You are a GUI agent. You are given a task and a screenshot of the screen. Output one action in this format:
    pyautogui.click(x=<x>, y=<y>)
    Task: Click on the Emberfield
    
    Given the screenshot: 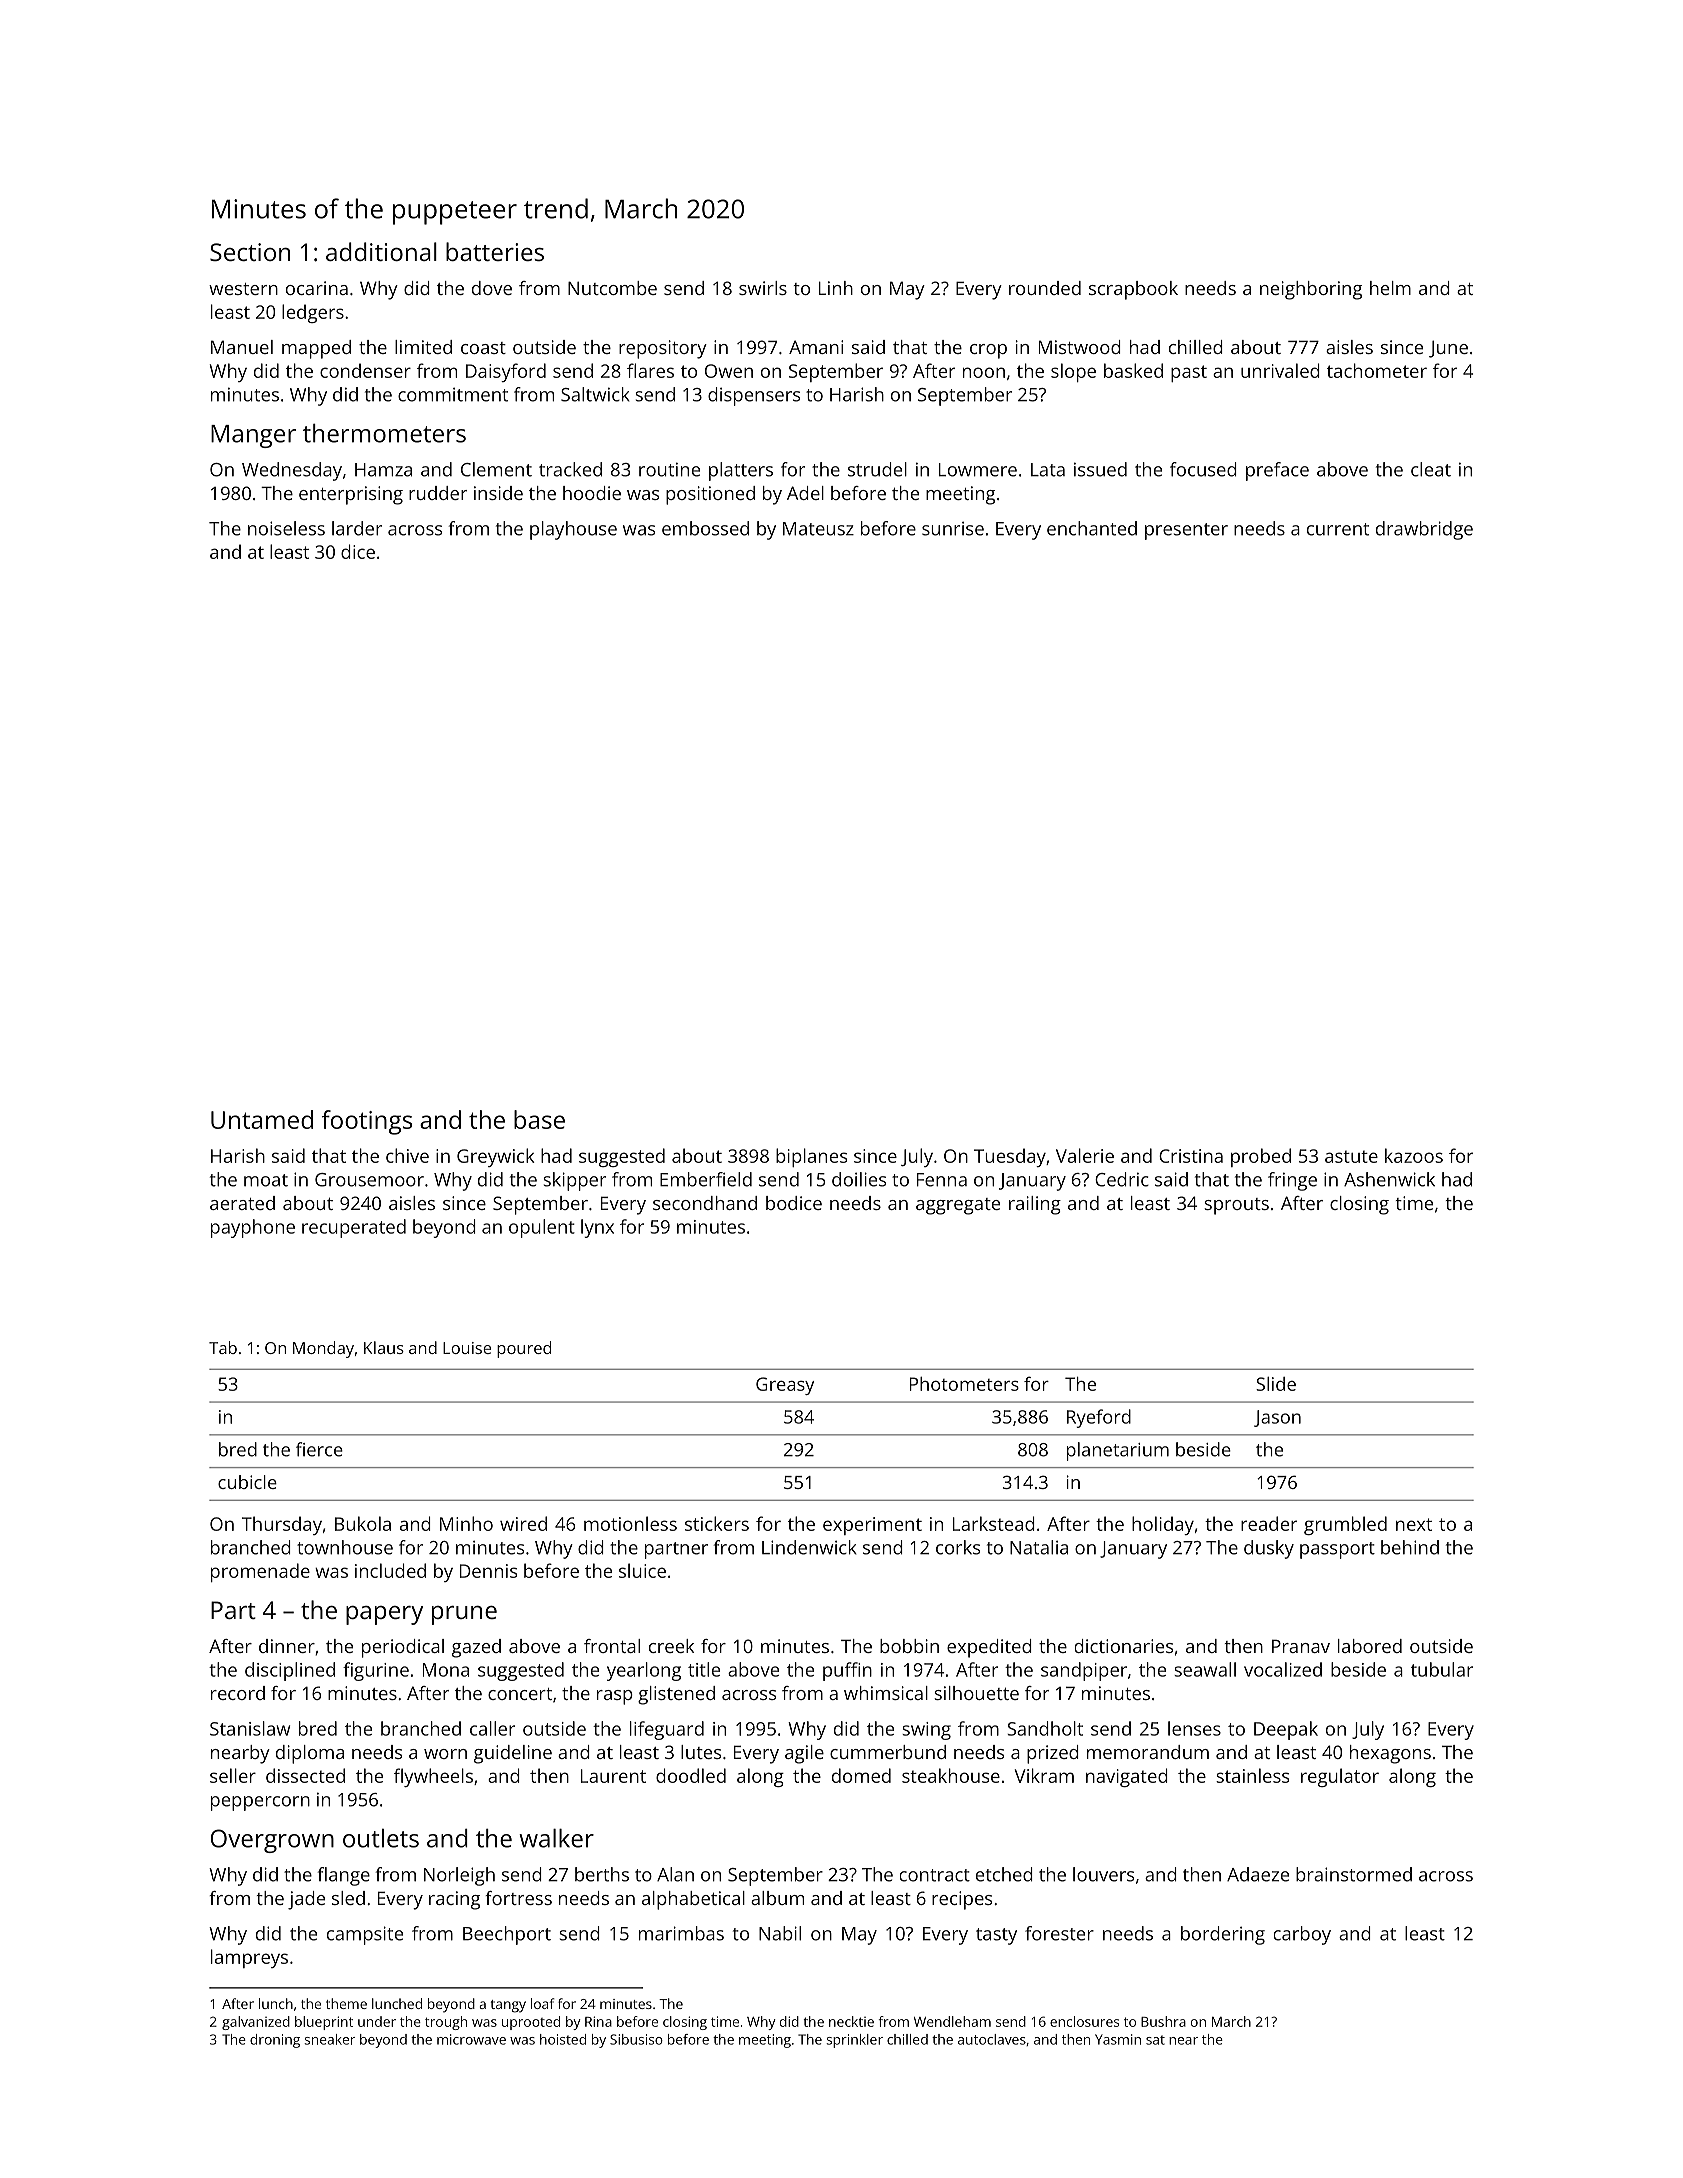 What is the action you would take?
    pyautogui.click(x=706, y=1179)
